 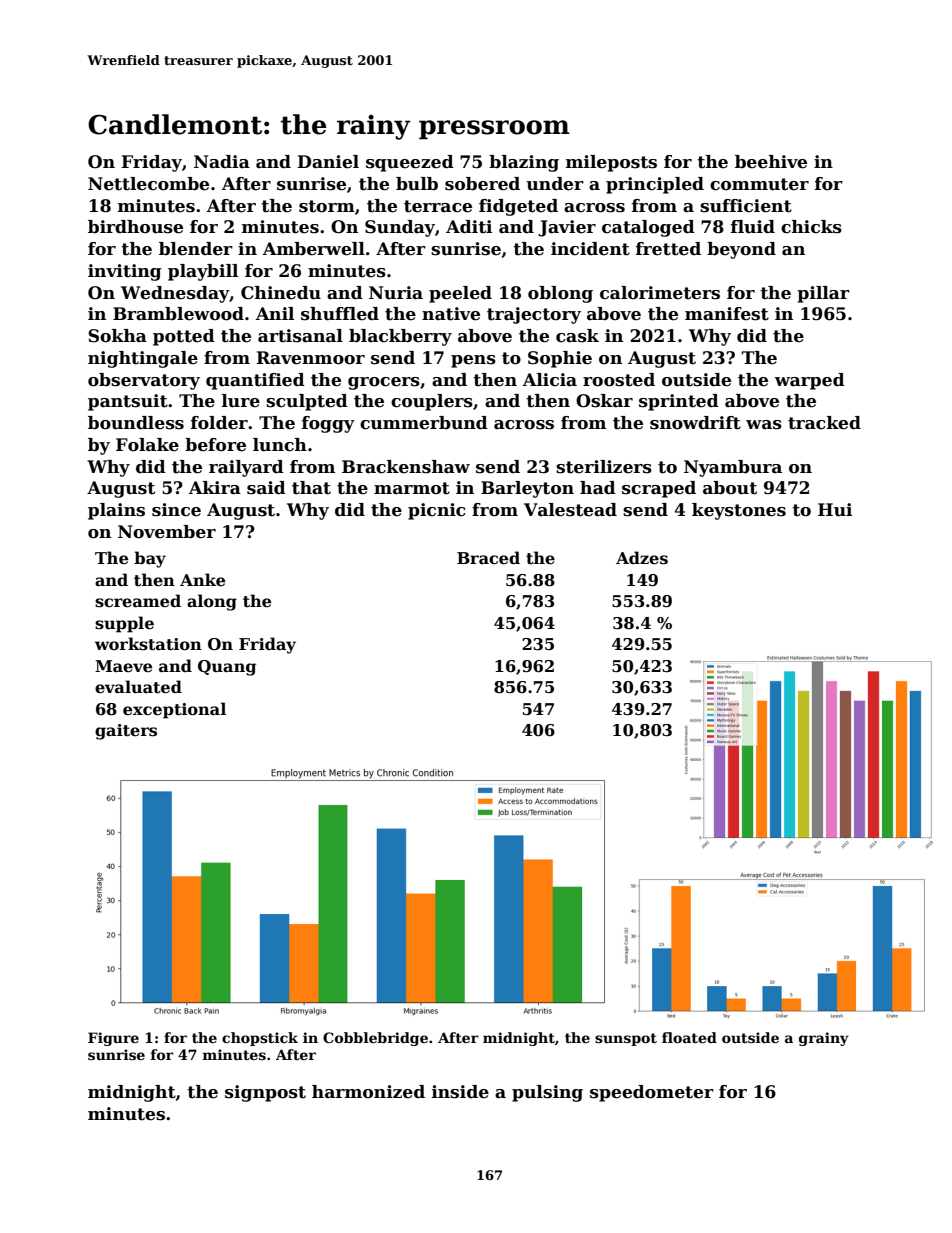 What do you see at coordinates (652, 1093) in the screenshot?
I see `speedometer` at bounding box center [652, 1093].
